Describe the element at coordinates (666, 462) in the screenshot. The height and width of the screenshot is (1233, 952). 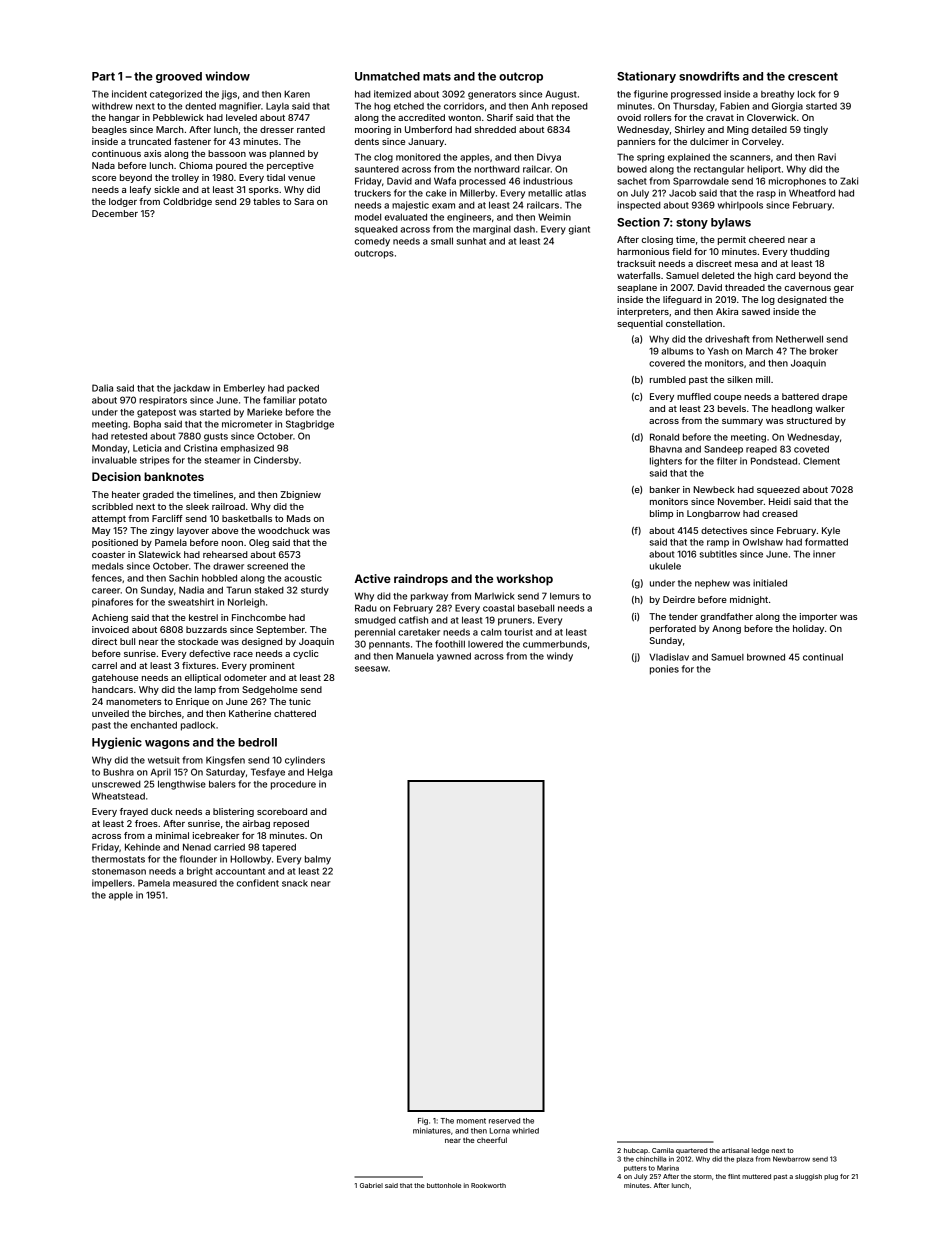
I see `lighters` at that location.
